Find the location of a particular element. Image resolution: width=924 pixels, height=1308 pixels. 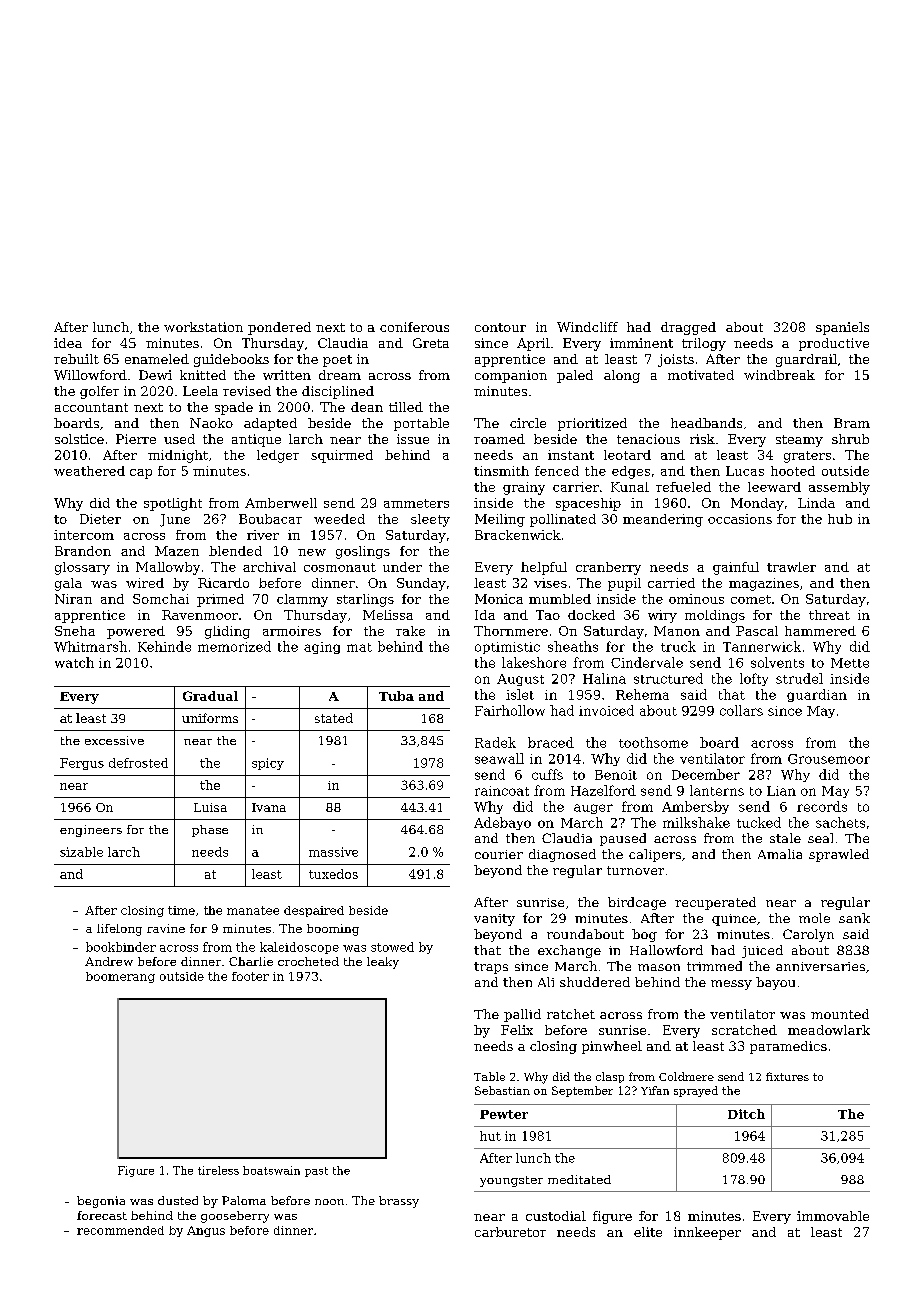

Windcliff is located at coordinates (587, 327).
